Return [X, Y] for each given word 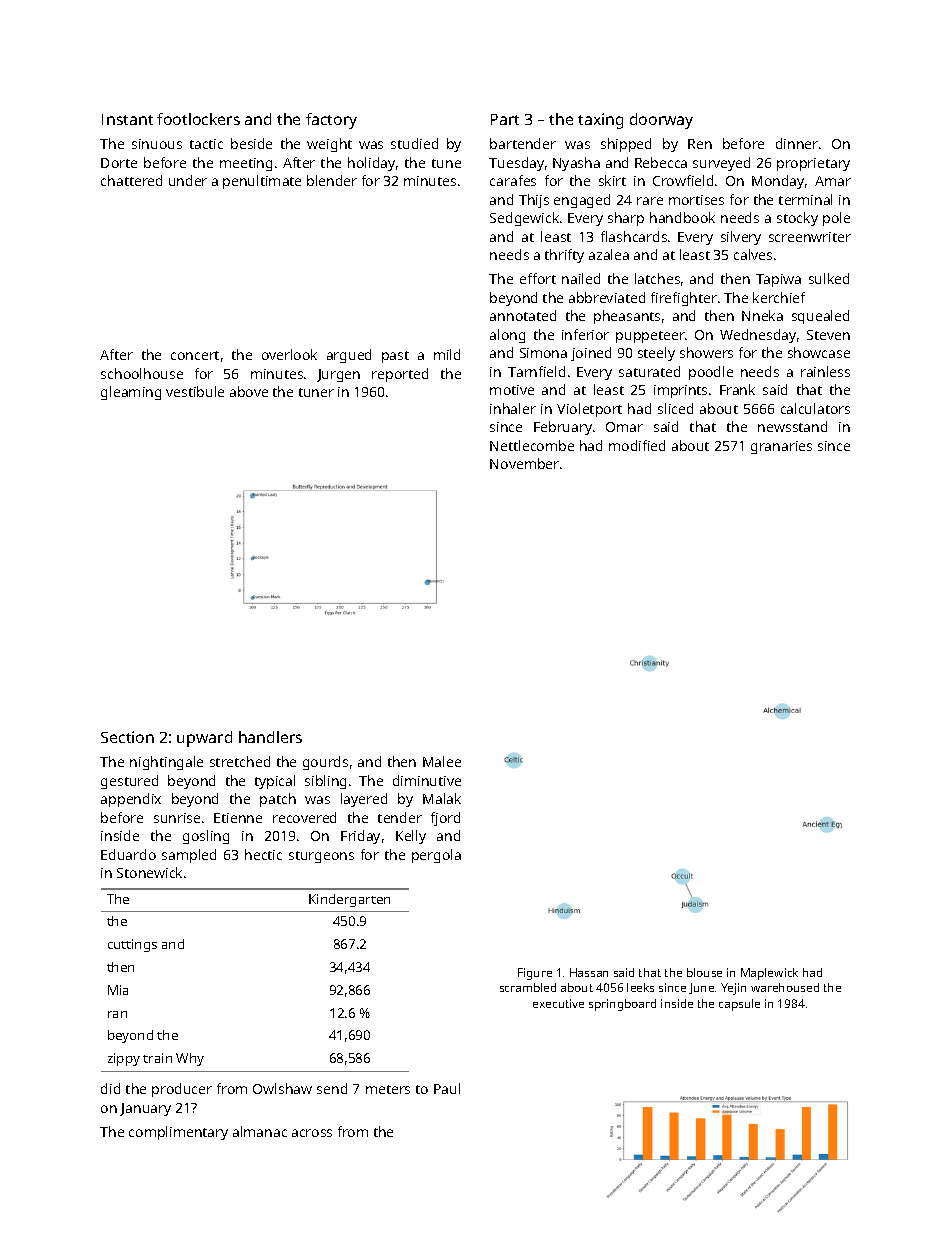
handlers [270, 737]
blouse [704, 972]
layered [364, 800]
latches [657, 278]
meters [388, 1089]
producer [182, 1090]
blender [332, 180]
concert [195, 355]
